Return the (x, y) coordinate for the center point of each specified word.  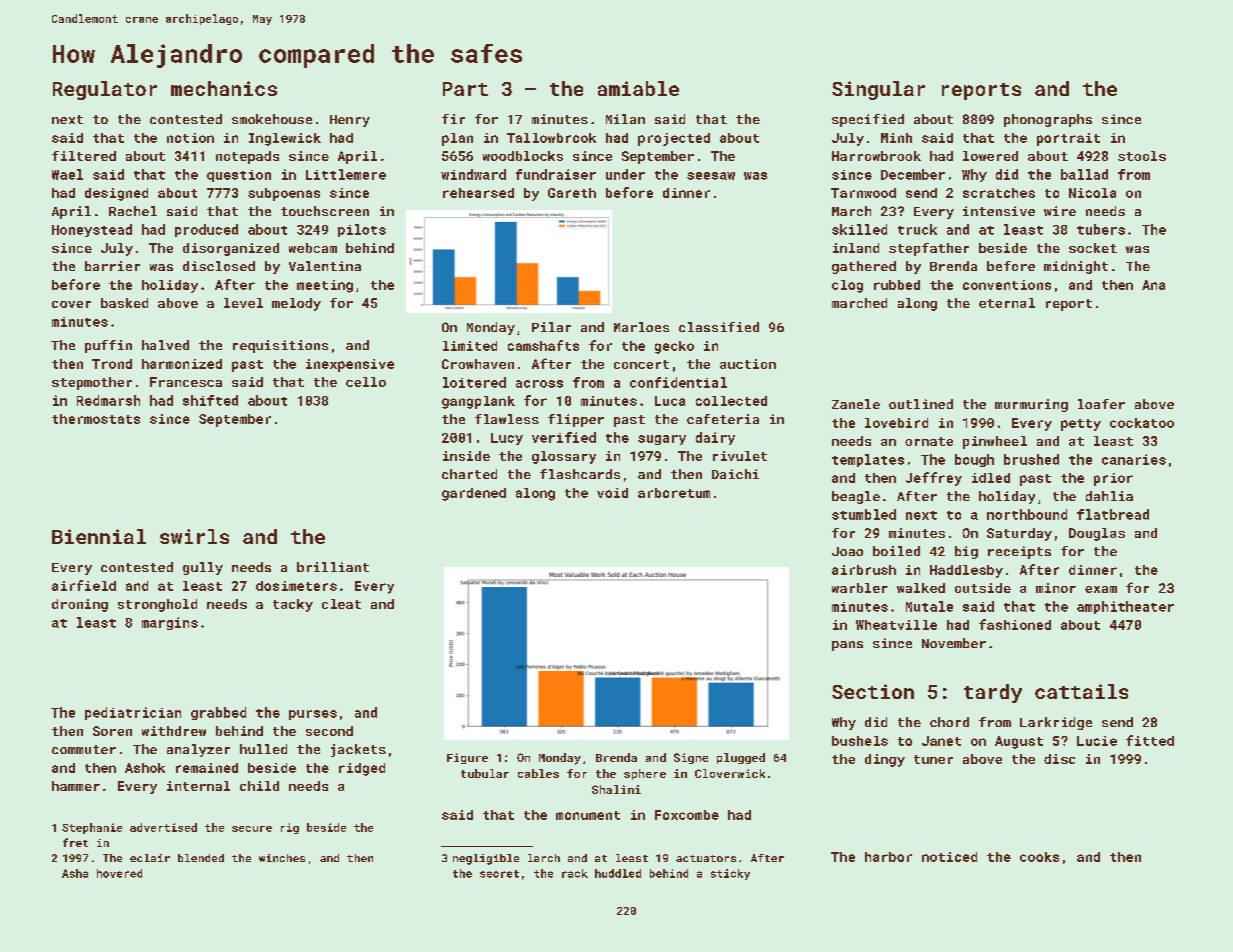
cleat (341, 604)
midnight (1076, 267)
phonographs (1048, 120)
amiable (638, 88)
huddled (618, 873)
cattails (1081, 691)
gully (203, 568)
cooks (1039, 857)
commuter (84, 749)
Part (465, 89)
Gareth (572, 193)
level (243, 303)
